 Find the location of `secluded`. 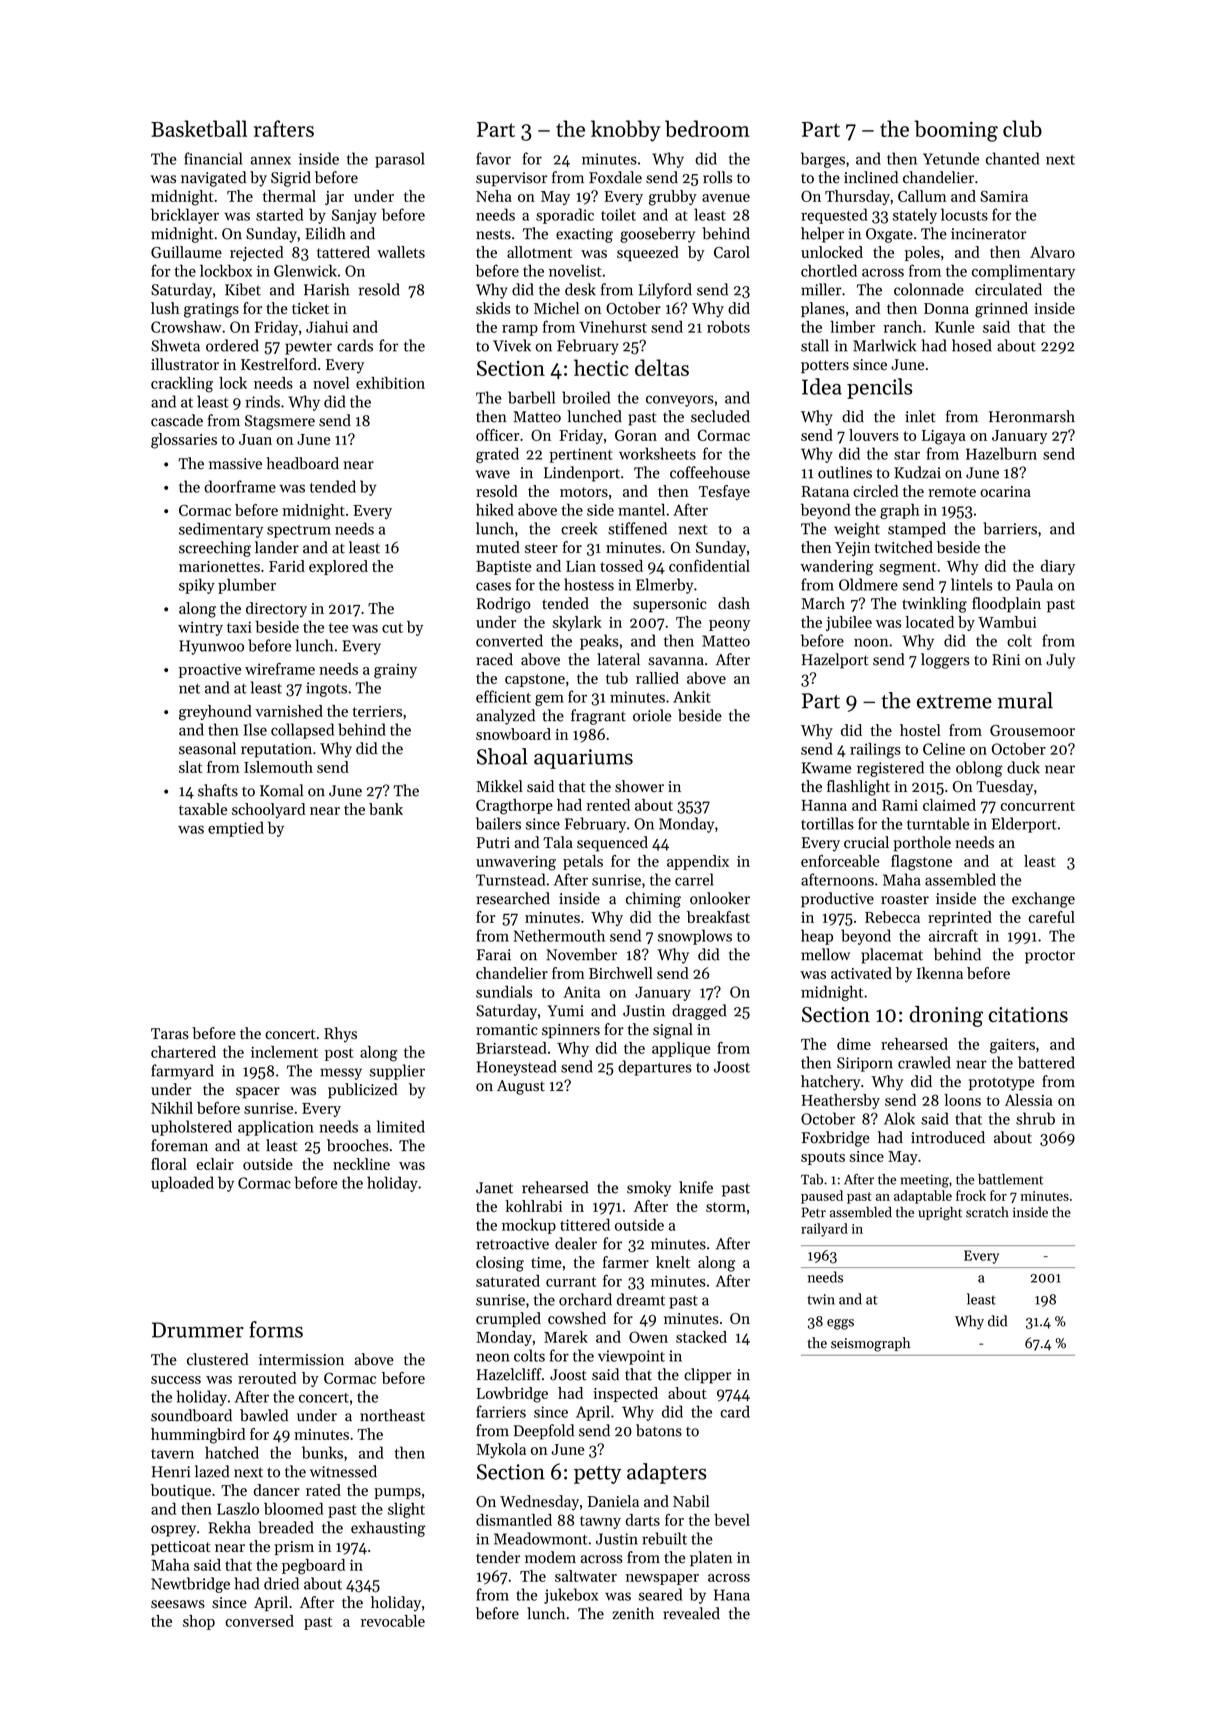

secluded is located at coordinates (720, 416).
